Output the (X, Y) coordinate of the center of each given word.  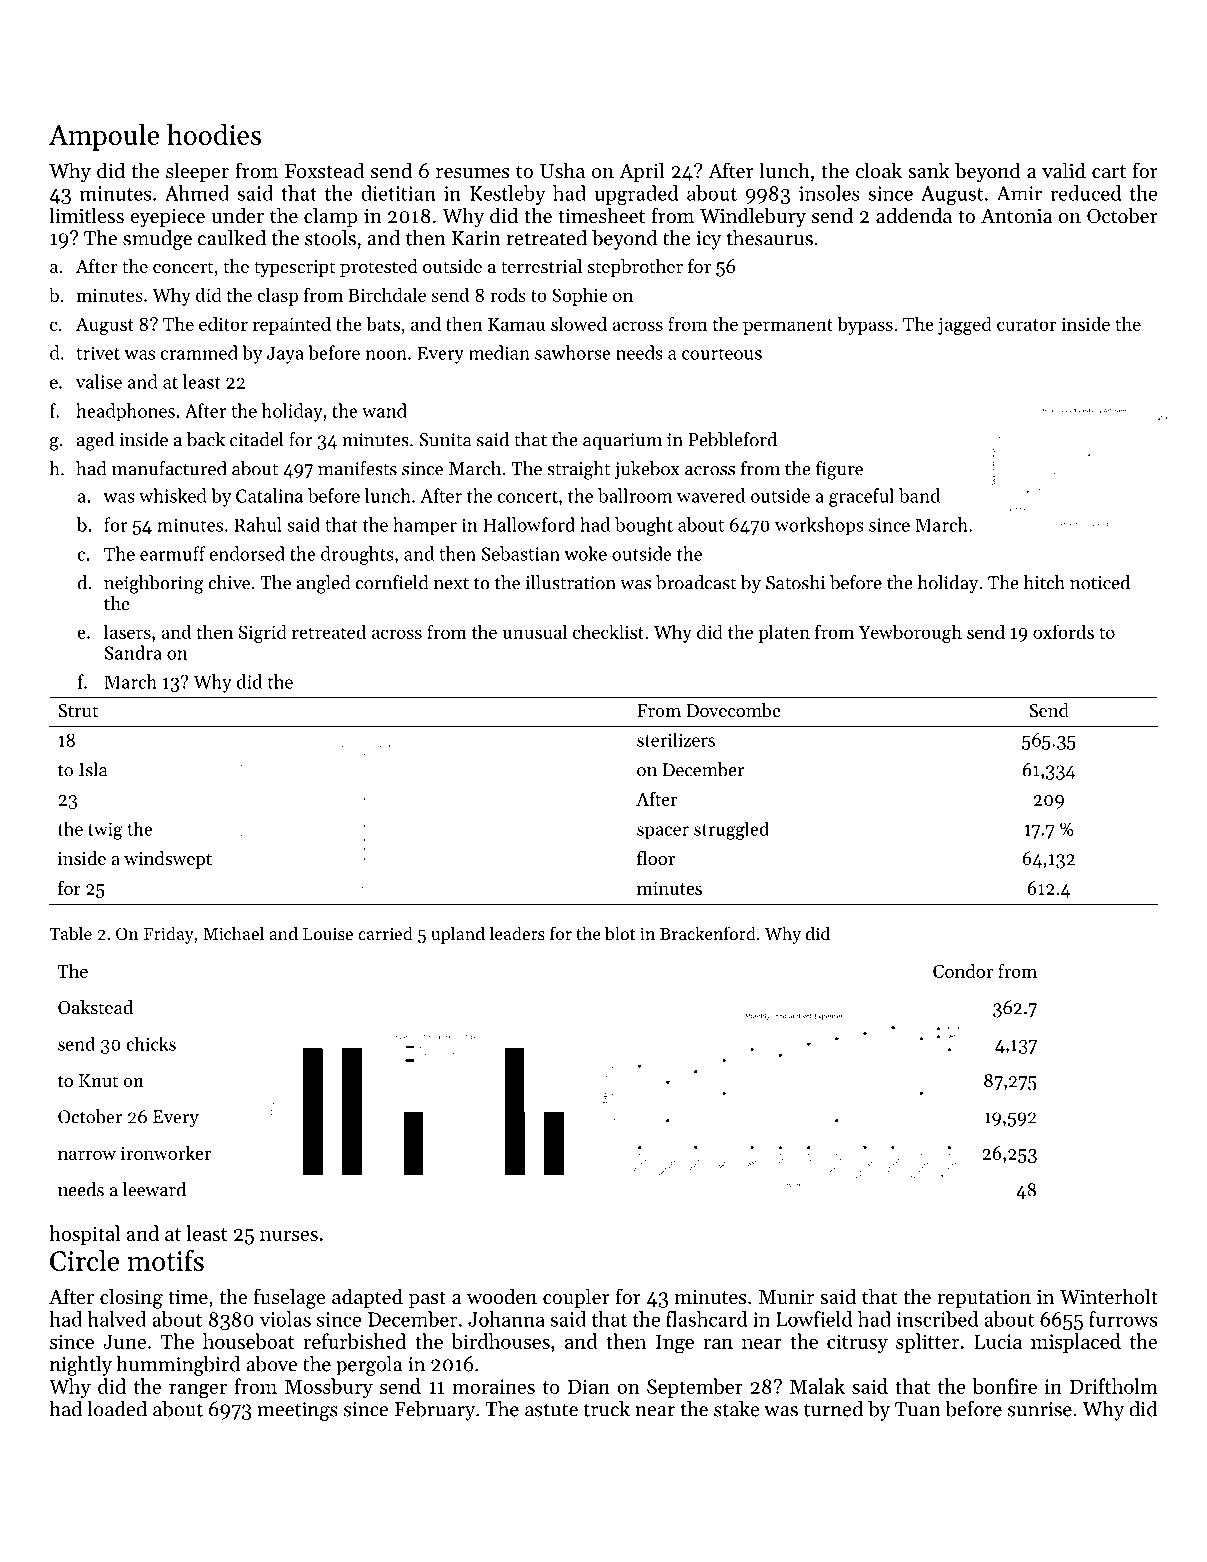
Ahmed (197, 193)
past (427, 1299)
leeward (154, 1189)
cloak (879, 170)
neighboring (154, 584)
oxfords (1063, 631)
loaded (117, 1409)
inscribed (937, 1319)
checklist (608, 631)
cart (1109, 172)
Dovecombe (734, 710)
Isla (93, 769)
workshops (819, 526)
